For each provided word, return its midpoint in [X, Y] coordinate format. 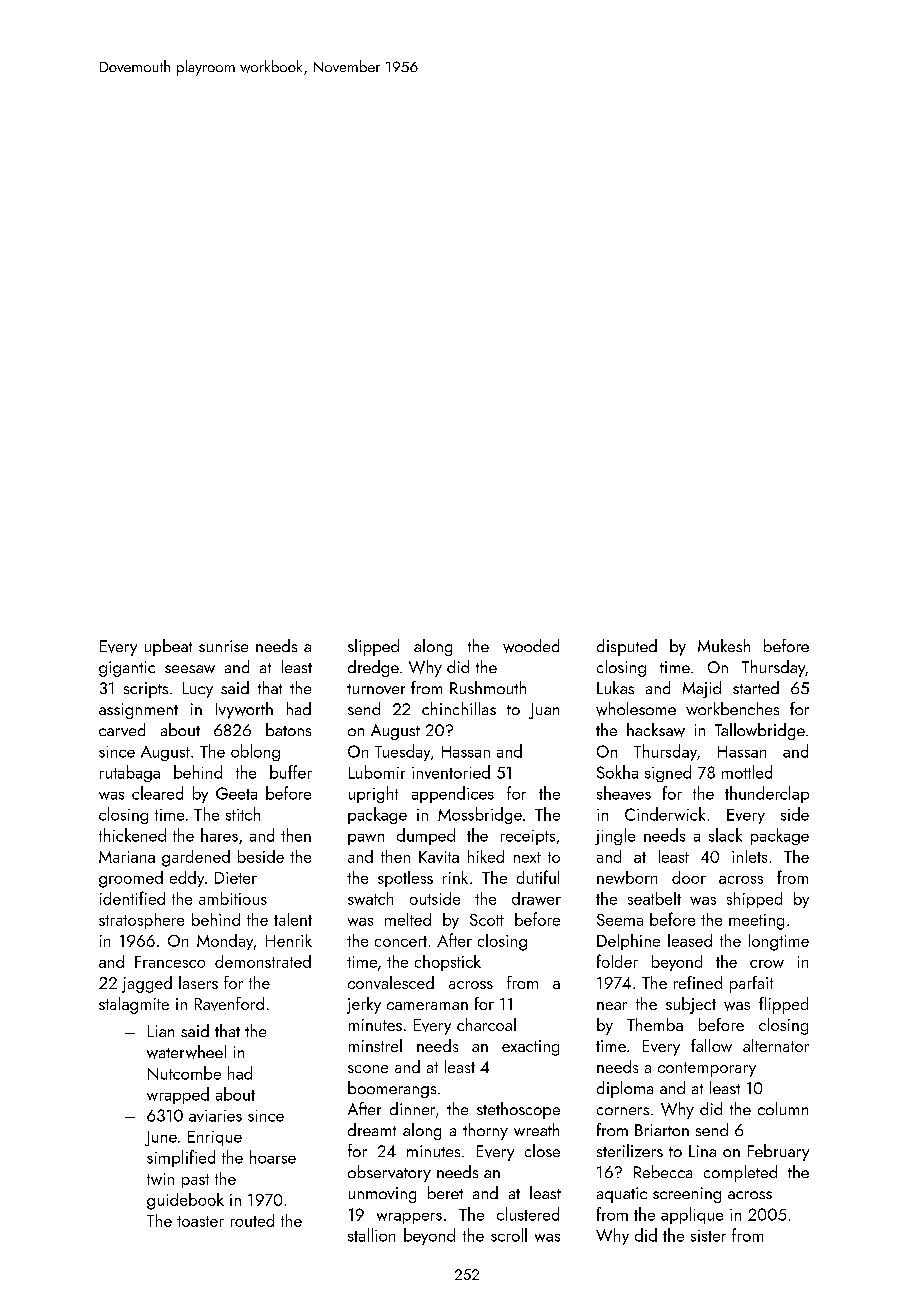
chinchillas [459, 708]
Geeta [236, 793]
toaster [200, 1221]
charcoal [486, 1024]
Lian [161, 1031]
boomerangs [392, 1089]
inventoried [451, 772]
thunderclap [767, 794]
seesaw [190, 669]
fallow [711, 1045]
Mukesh [724, 645]
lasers [198, 982]
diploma [625, 1089]
